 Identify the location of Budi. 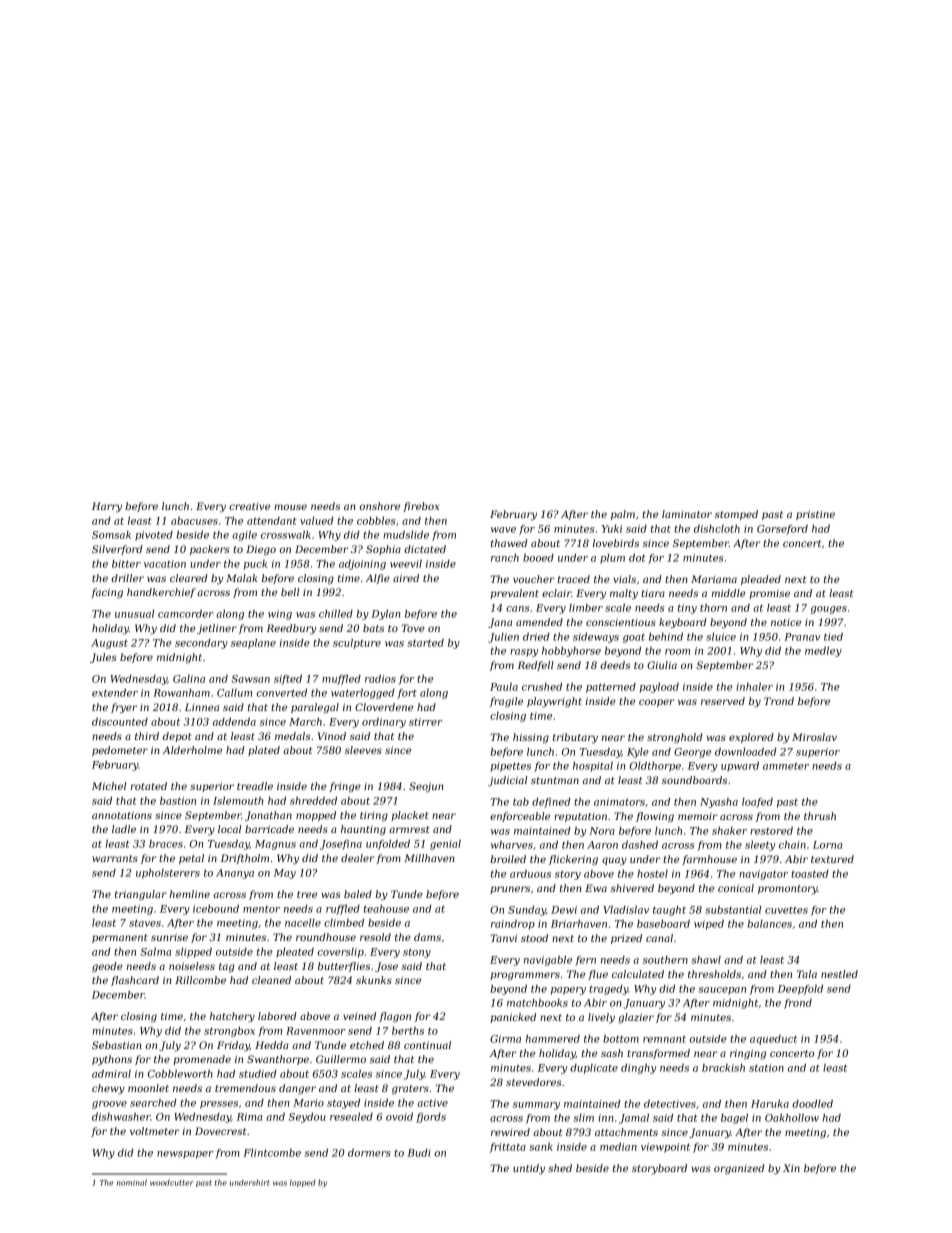
(419, 1153).
